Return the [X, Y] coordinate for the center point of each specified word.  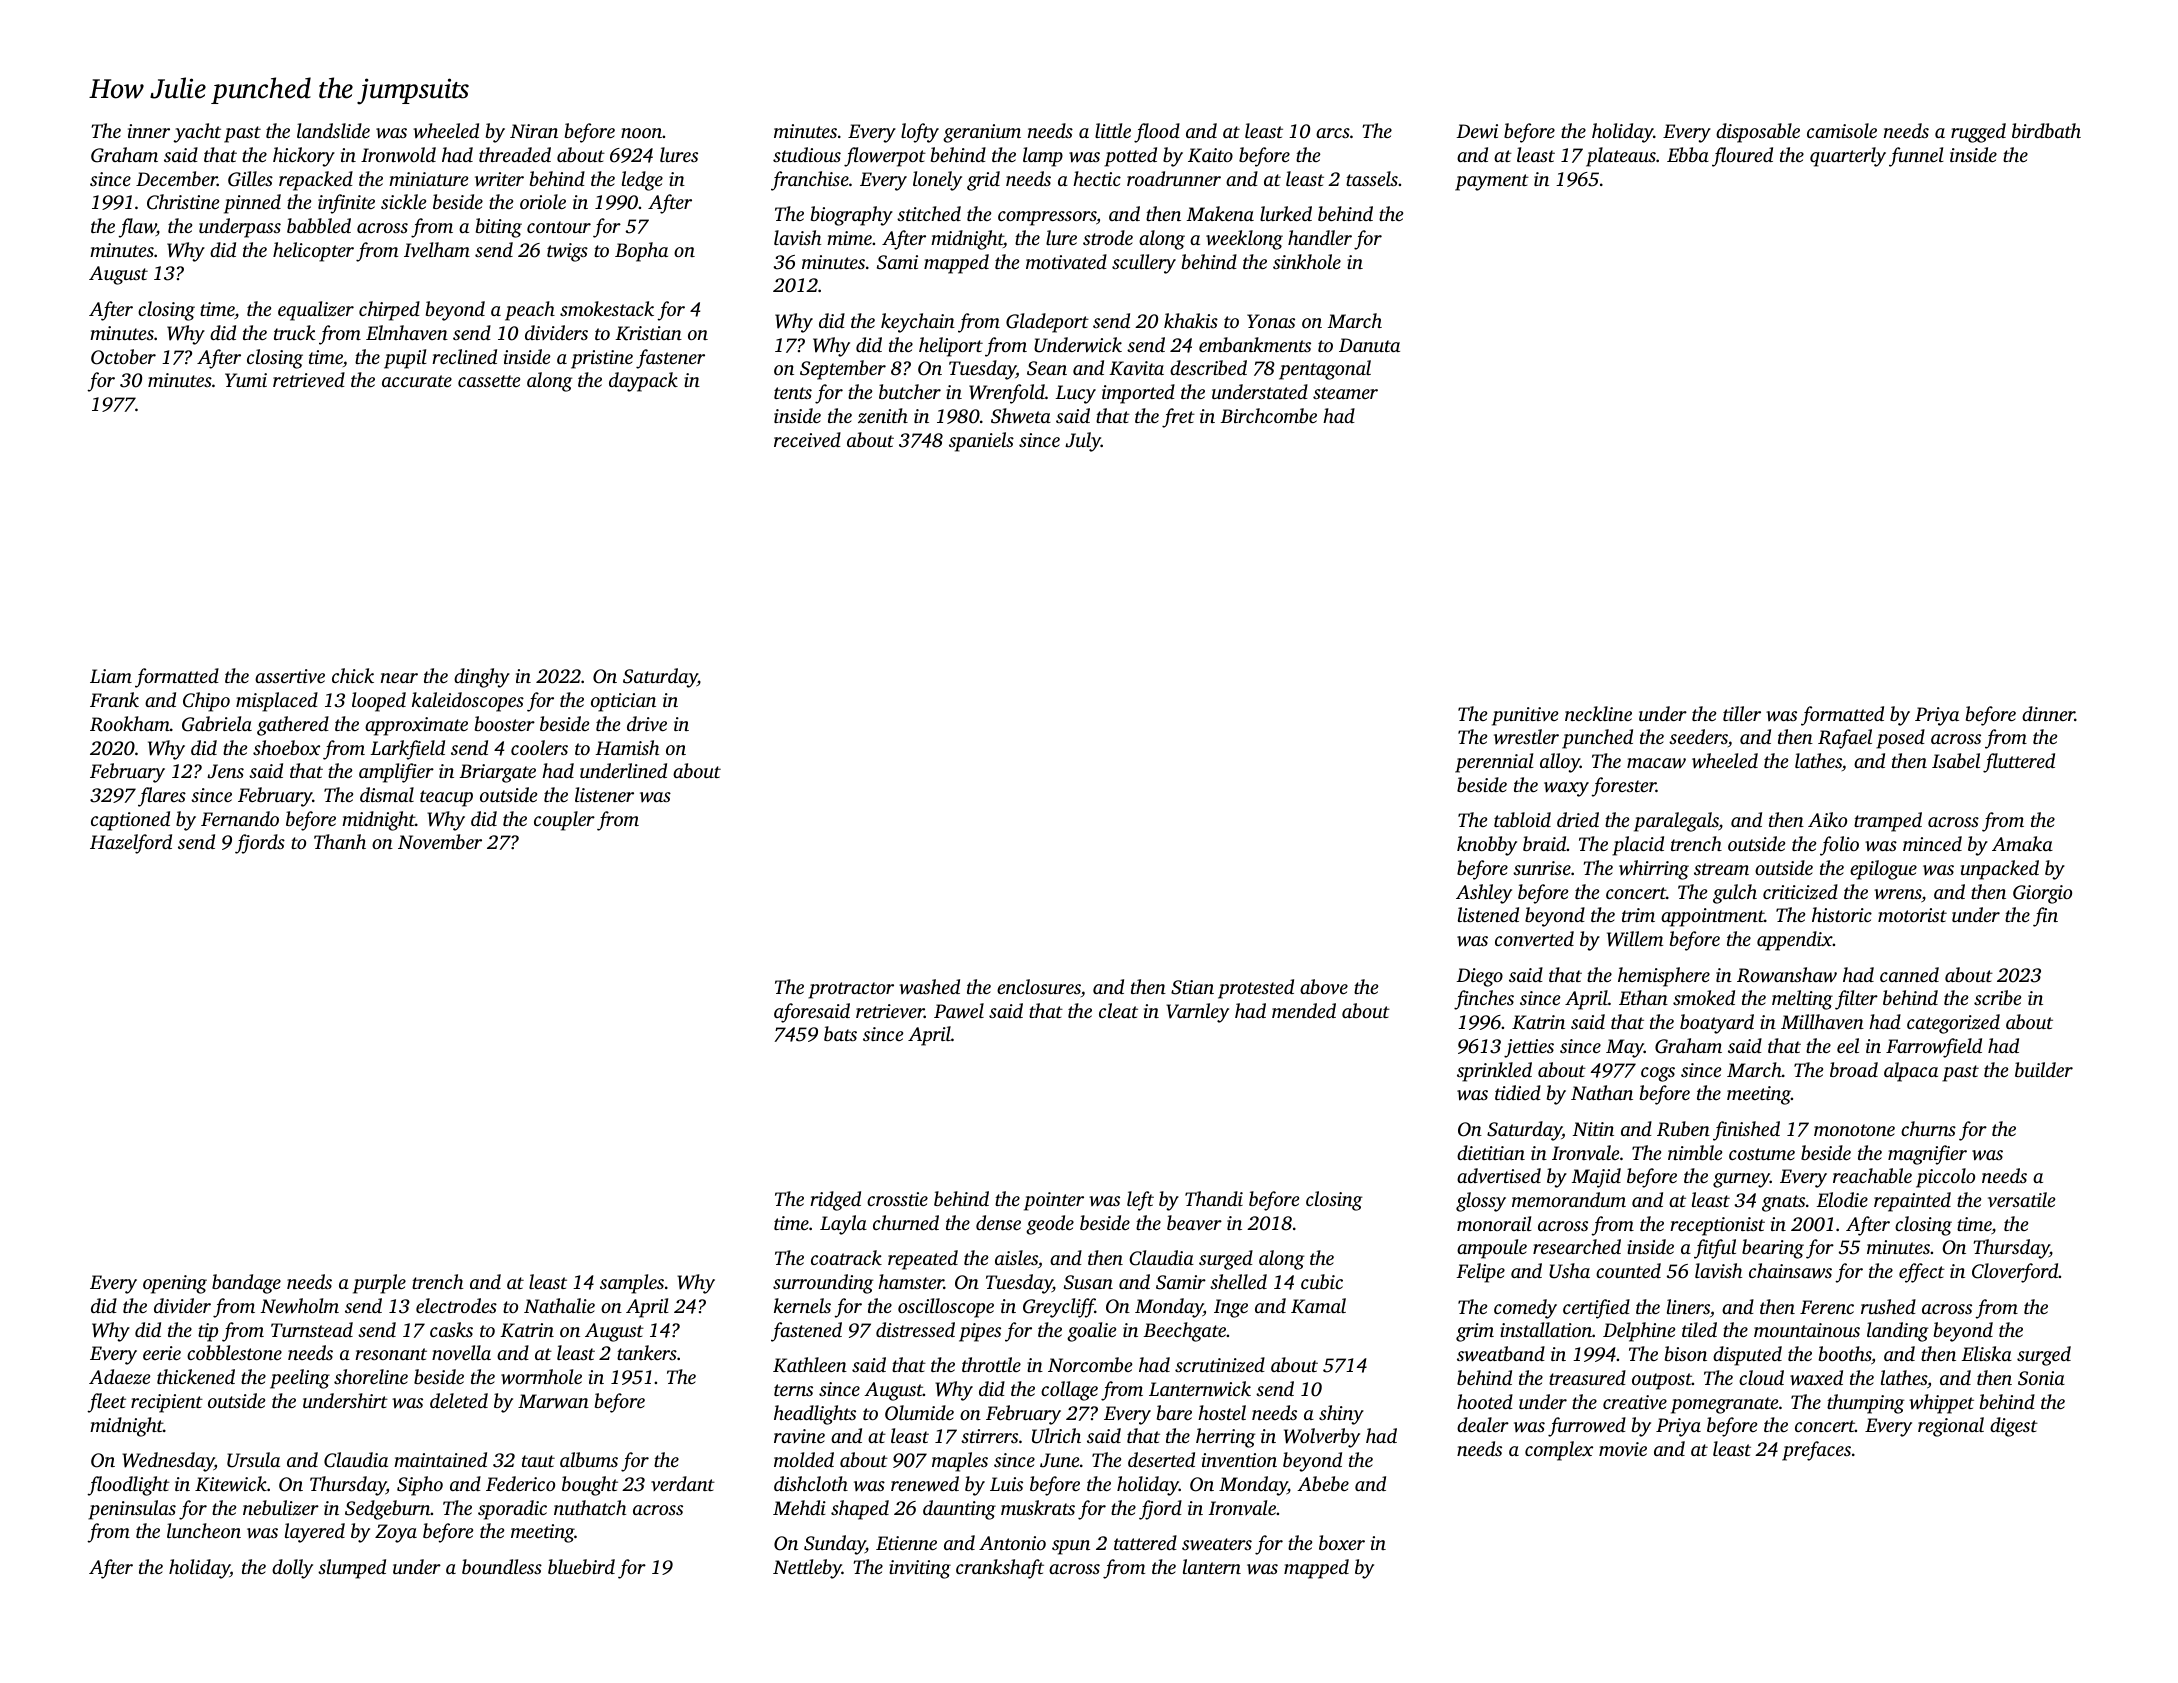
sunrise [1542, 868]
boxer [1342, 1542]
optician [623, 702]
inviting [920, 1569]
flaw [137, 228]
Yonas [1271, 321]
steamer [1345, 393]
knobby [1487, 846]
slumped [352, 1569]
